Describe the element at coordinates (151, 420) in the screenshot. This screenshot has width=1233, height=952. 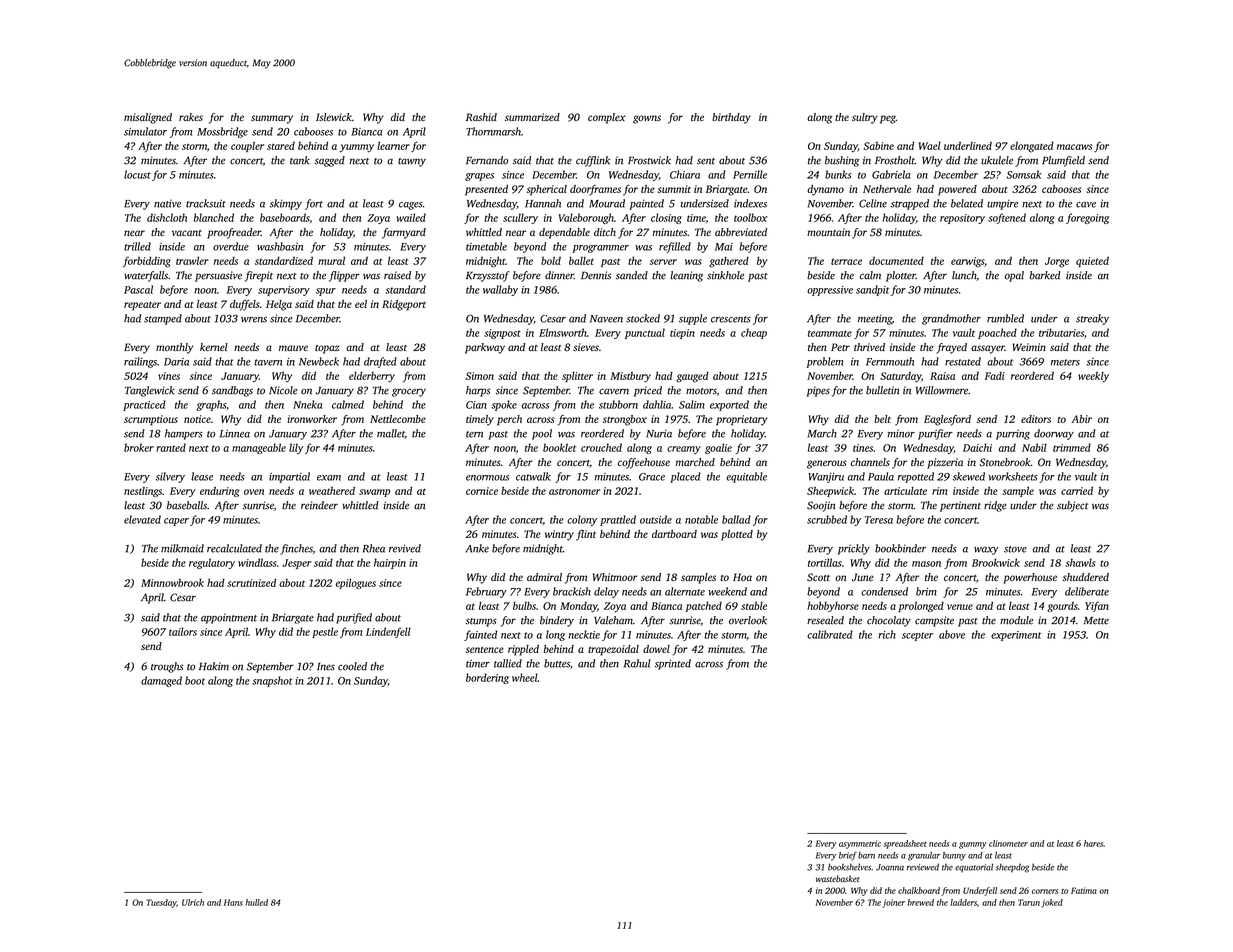
I see `scrumptious` at that location.
